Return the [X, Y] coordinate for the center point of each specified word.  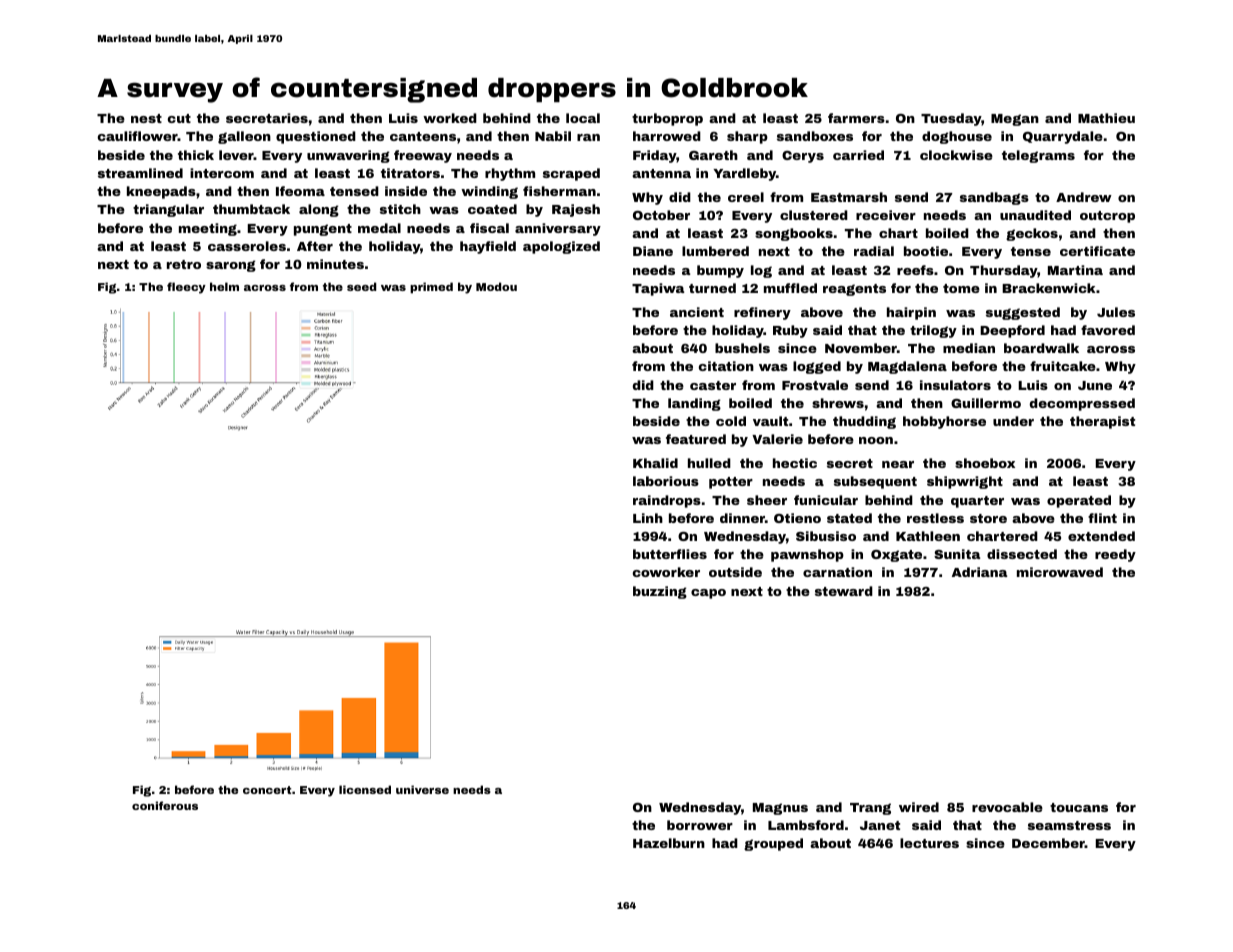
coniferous [165, 805]
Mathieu [1106, 118]
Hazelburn [669, 843]
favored [1108, 330]
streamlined [140, 173]
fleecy [186, 288]
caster [713, 385]
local [583, 118]
